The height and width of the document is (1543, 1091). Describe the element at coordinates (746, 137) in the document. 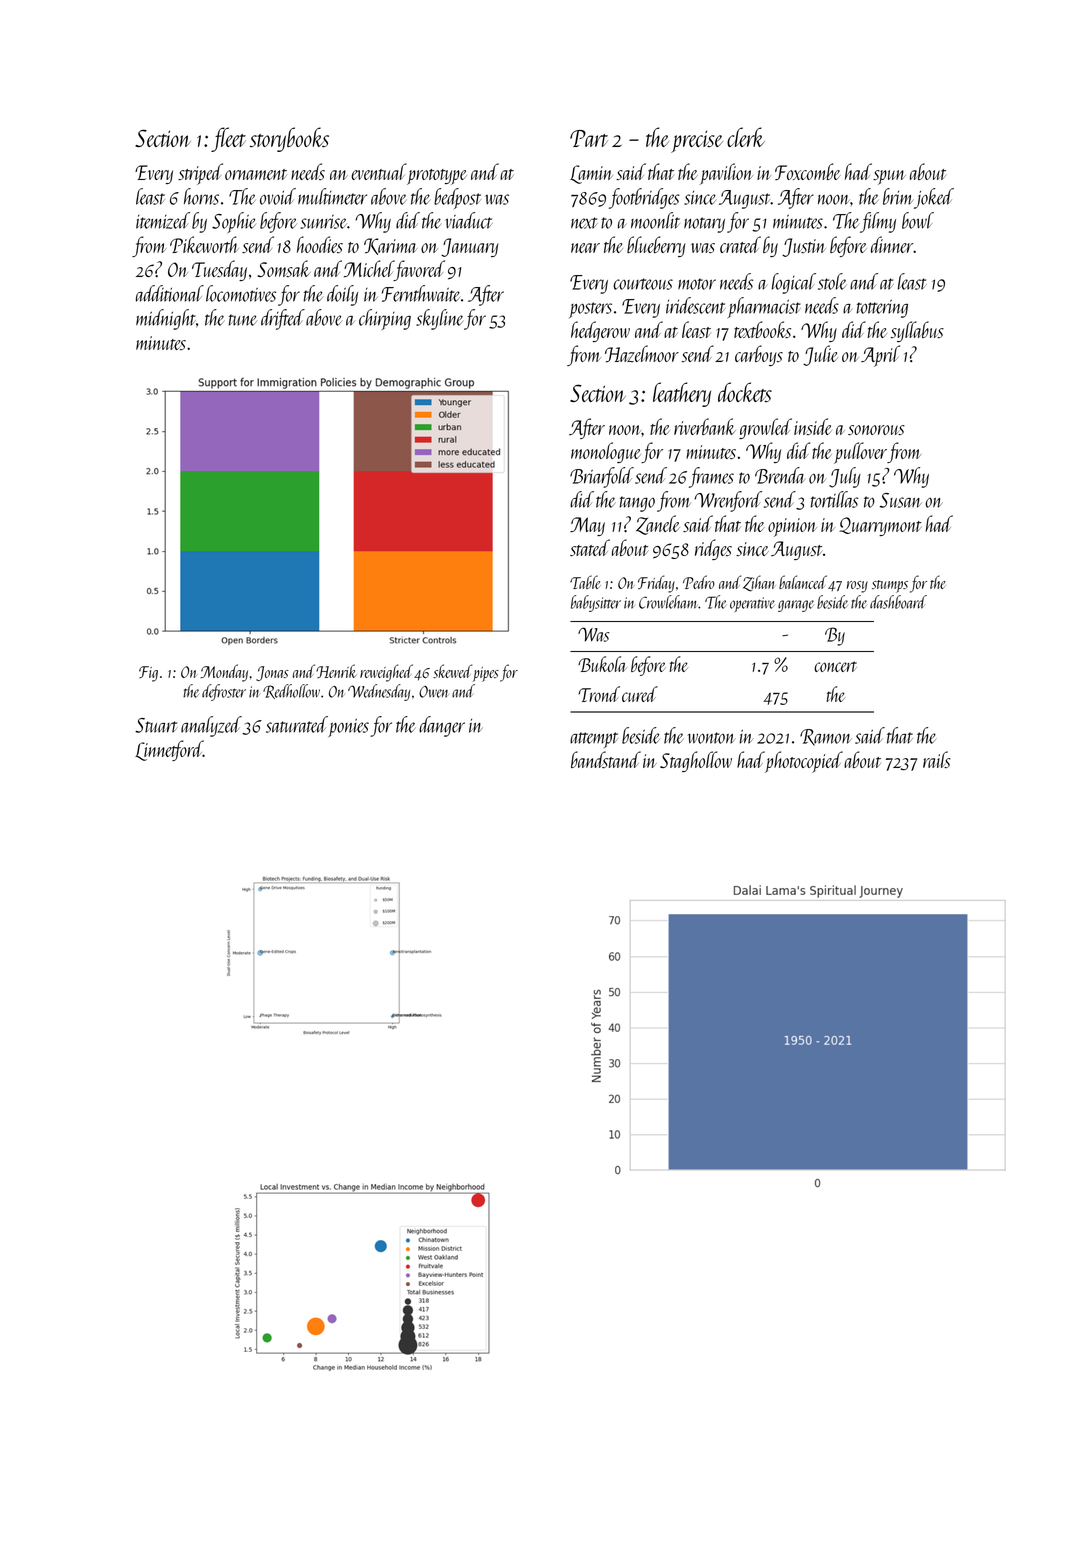

I see `clerk` at that location.
